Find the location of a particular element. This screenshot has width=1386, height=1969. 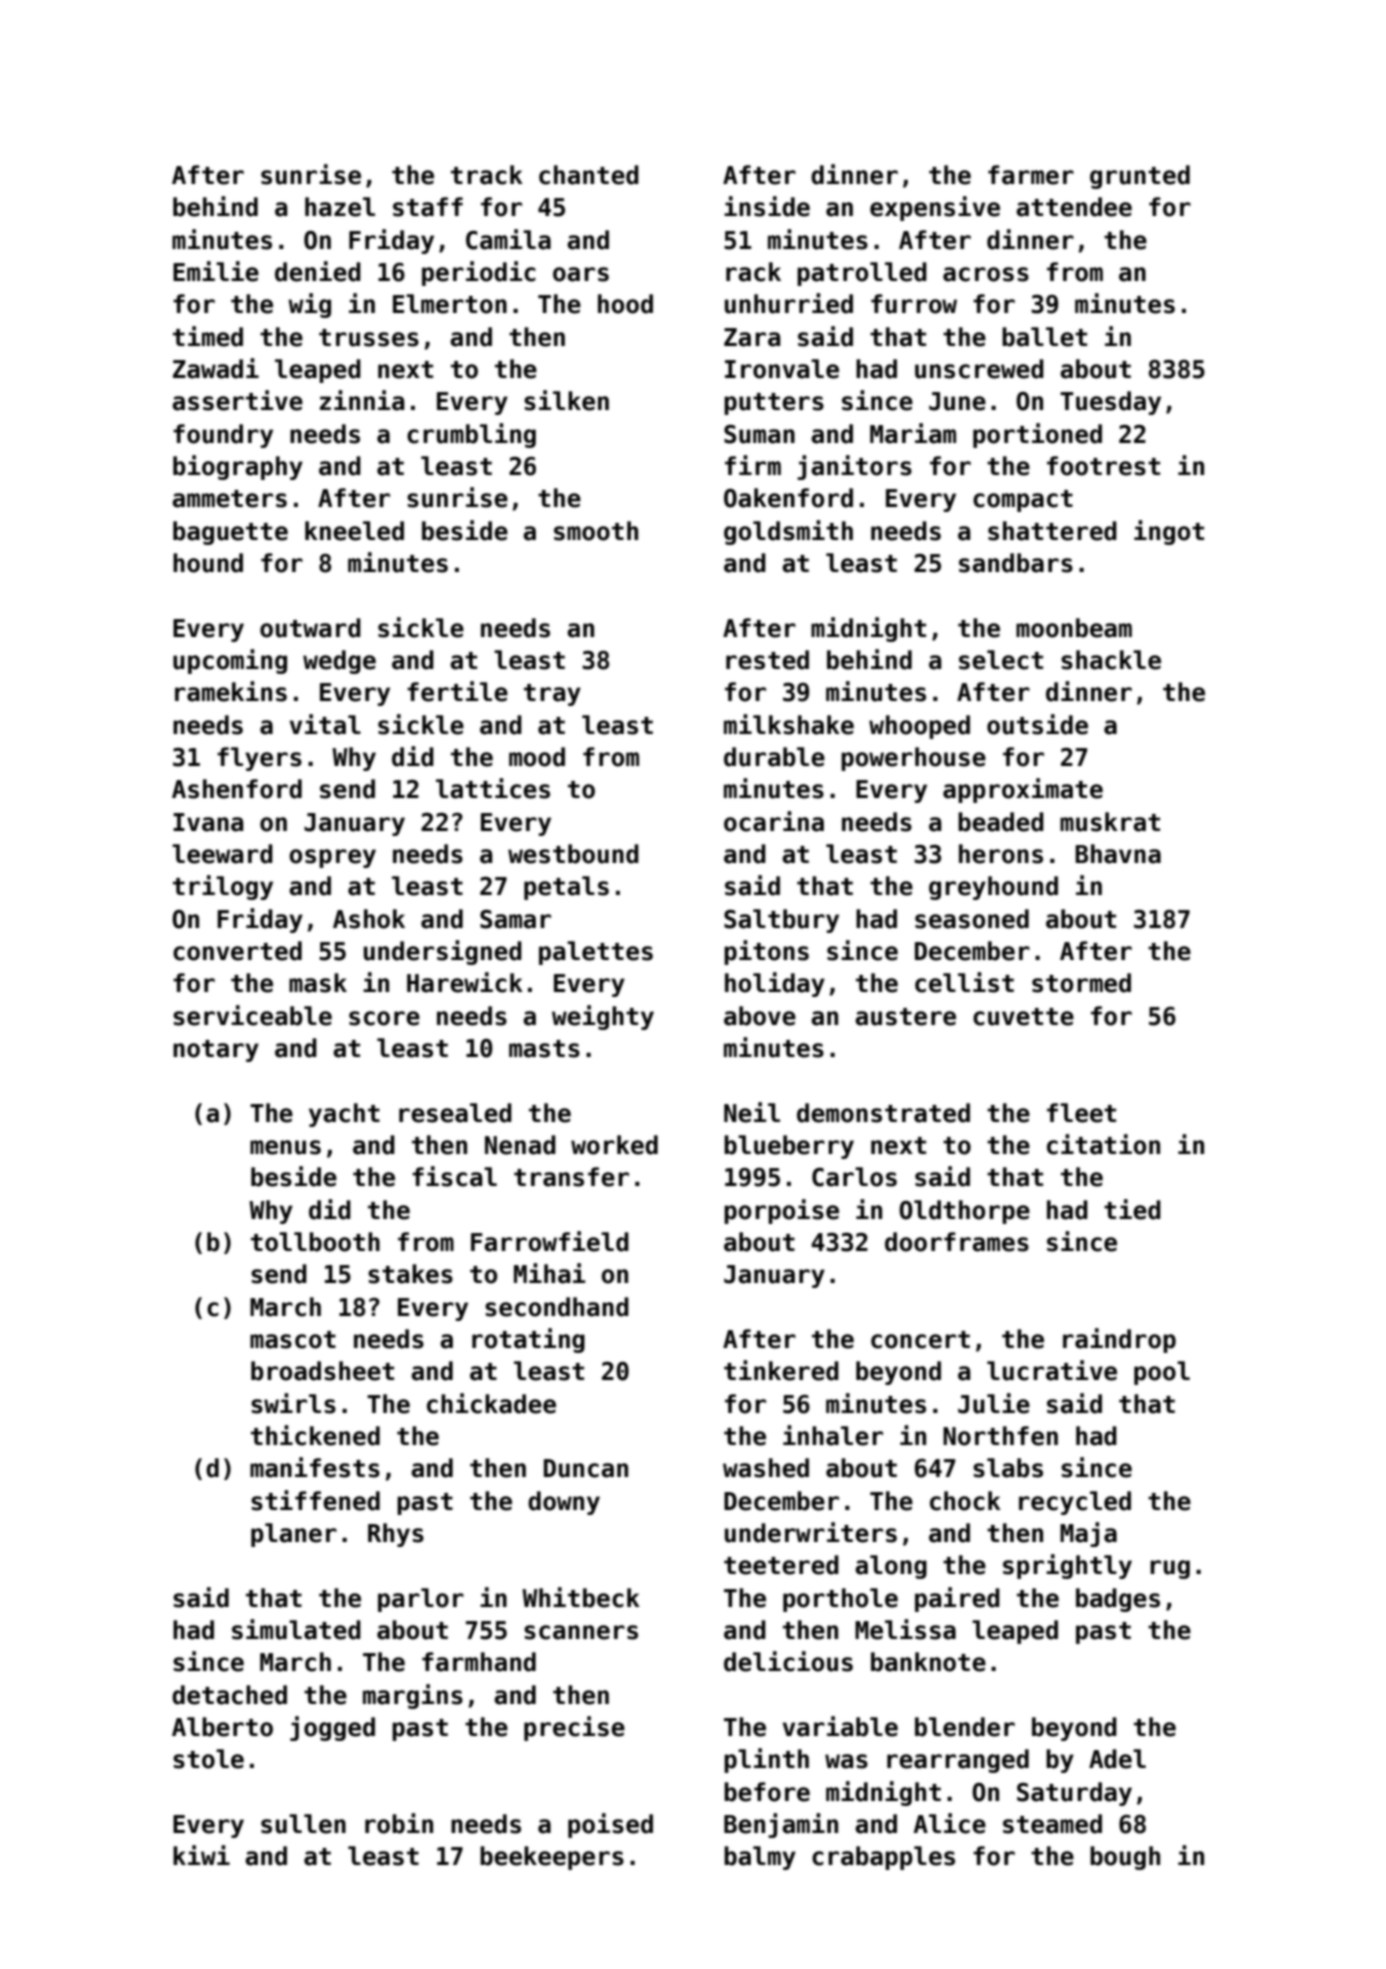

unscrewed is located at coordinates (979, 369).
